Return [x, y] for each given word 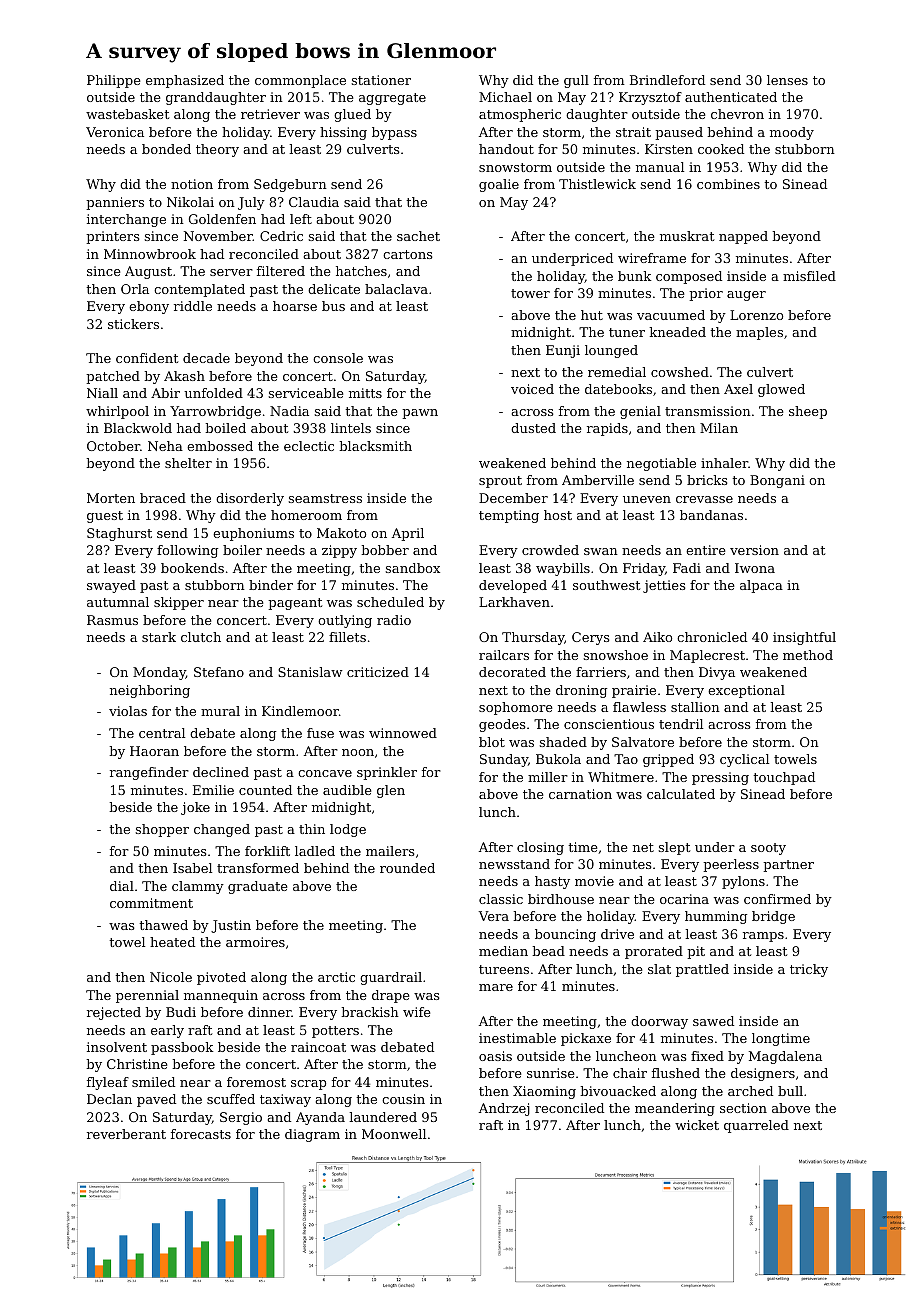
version [754, 550]
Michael [505, 97]
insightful [804, 638]
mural [220, 711]
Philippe [113, 81]
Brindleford [667, 80]
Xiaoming [544, 1092]
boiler [242, 550]
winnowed [403, 733]
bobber [385, 550]
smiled [153, 1082]
